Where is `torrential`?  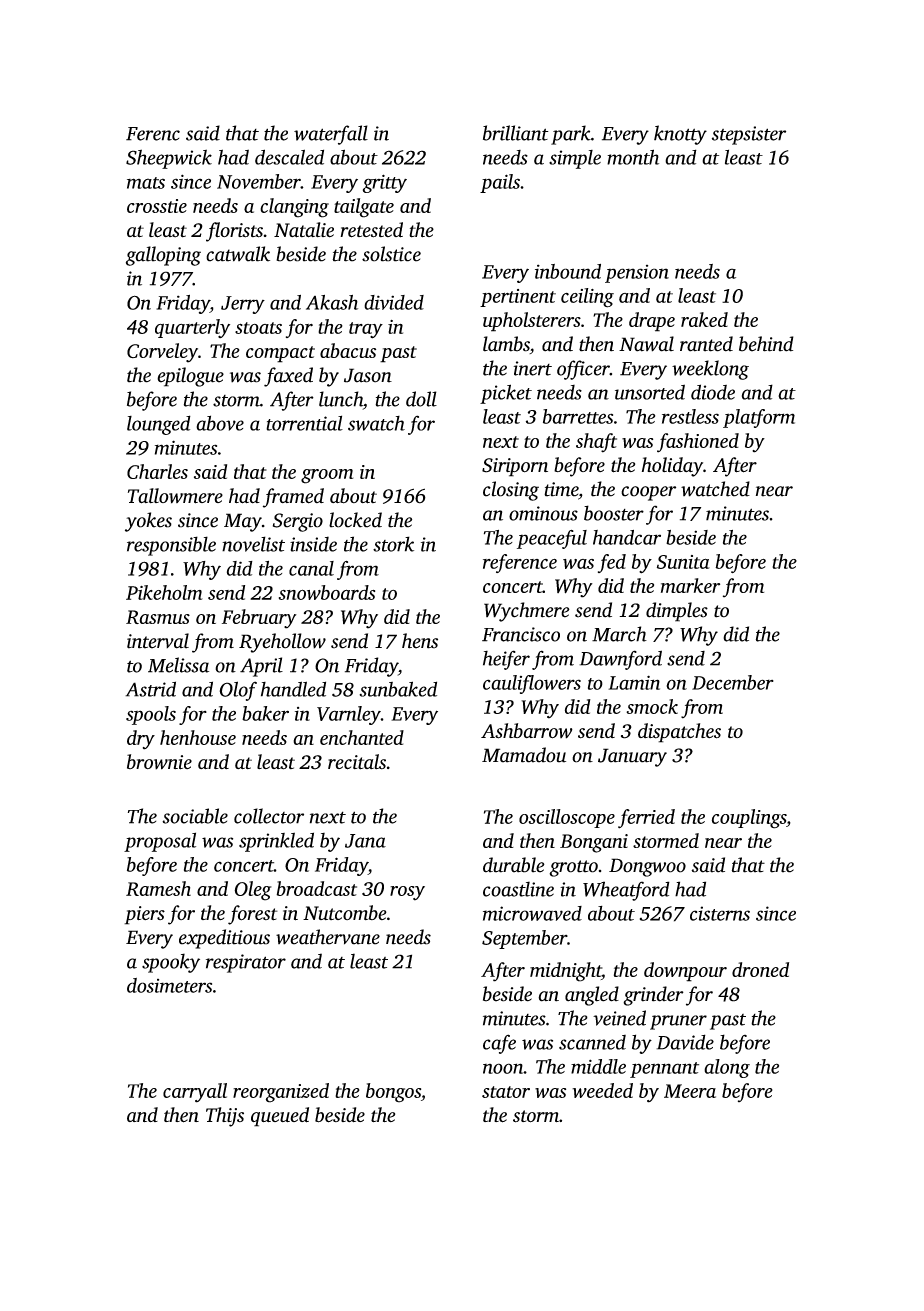 torrential is located at coordinates (304, 423).
